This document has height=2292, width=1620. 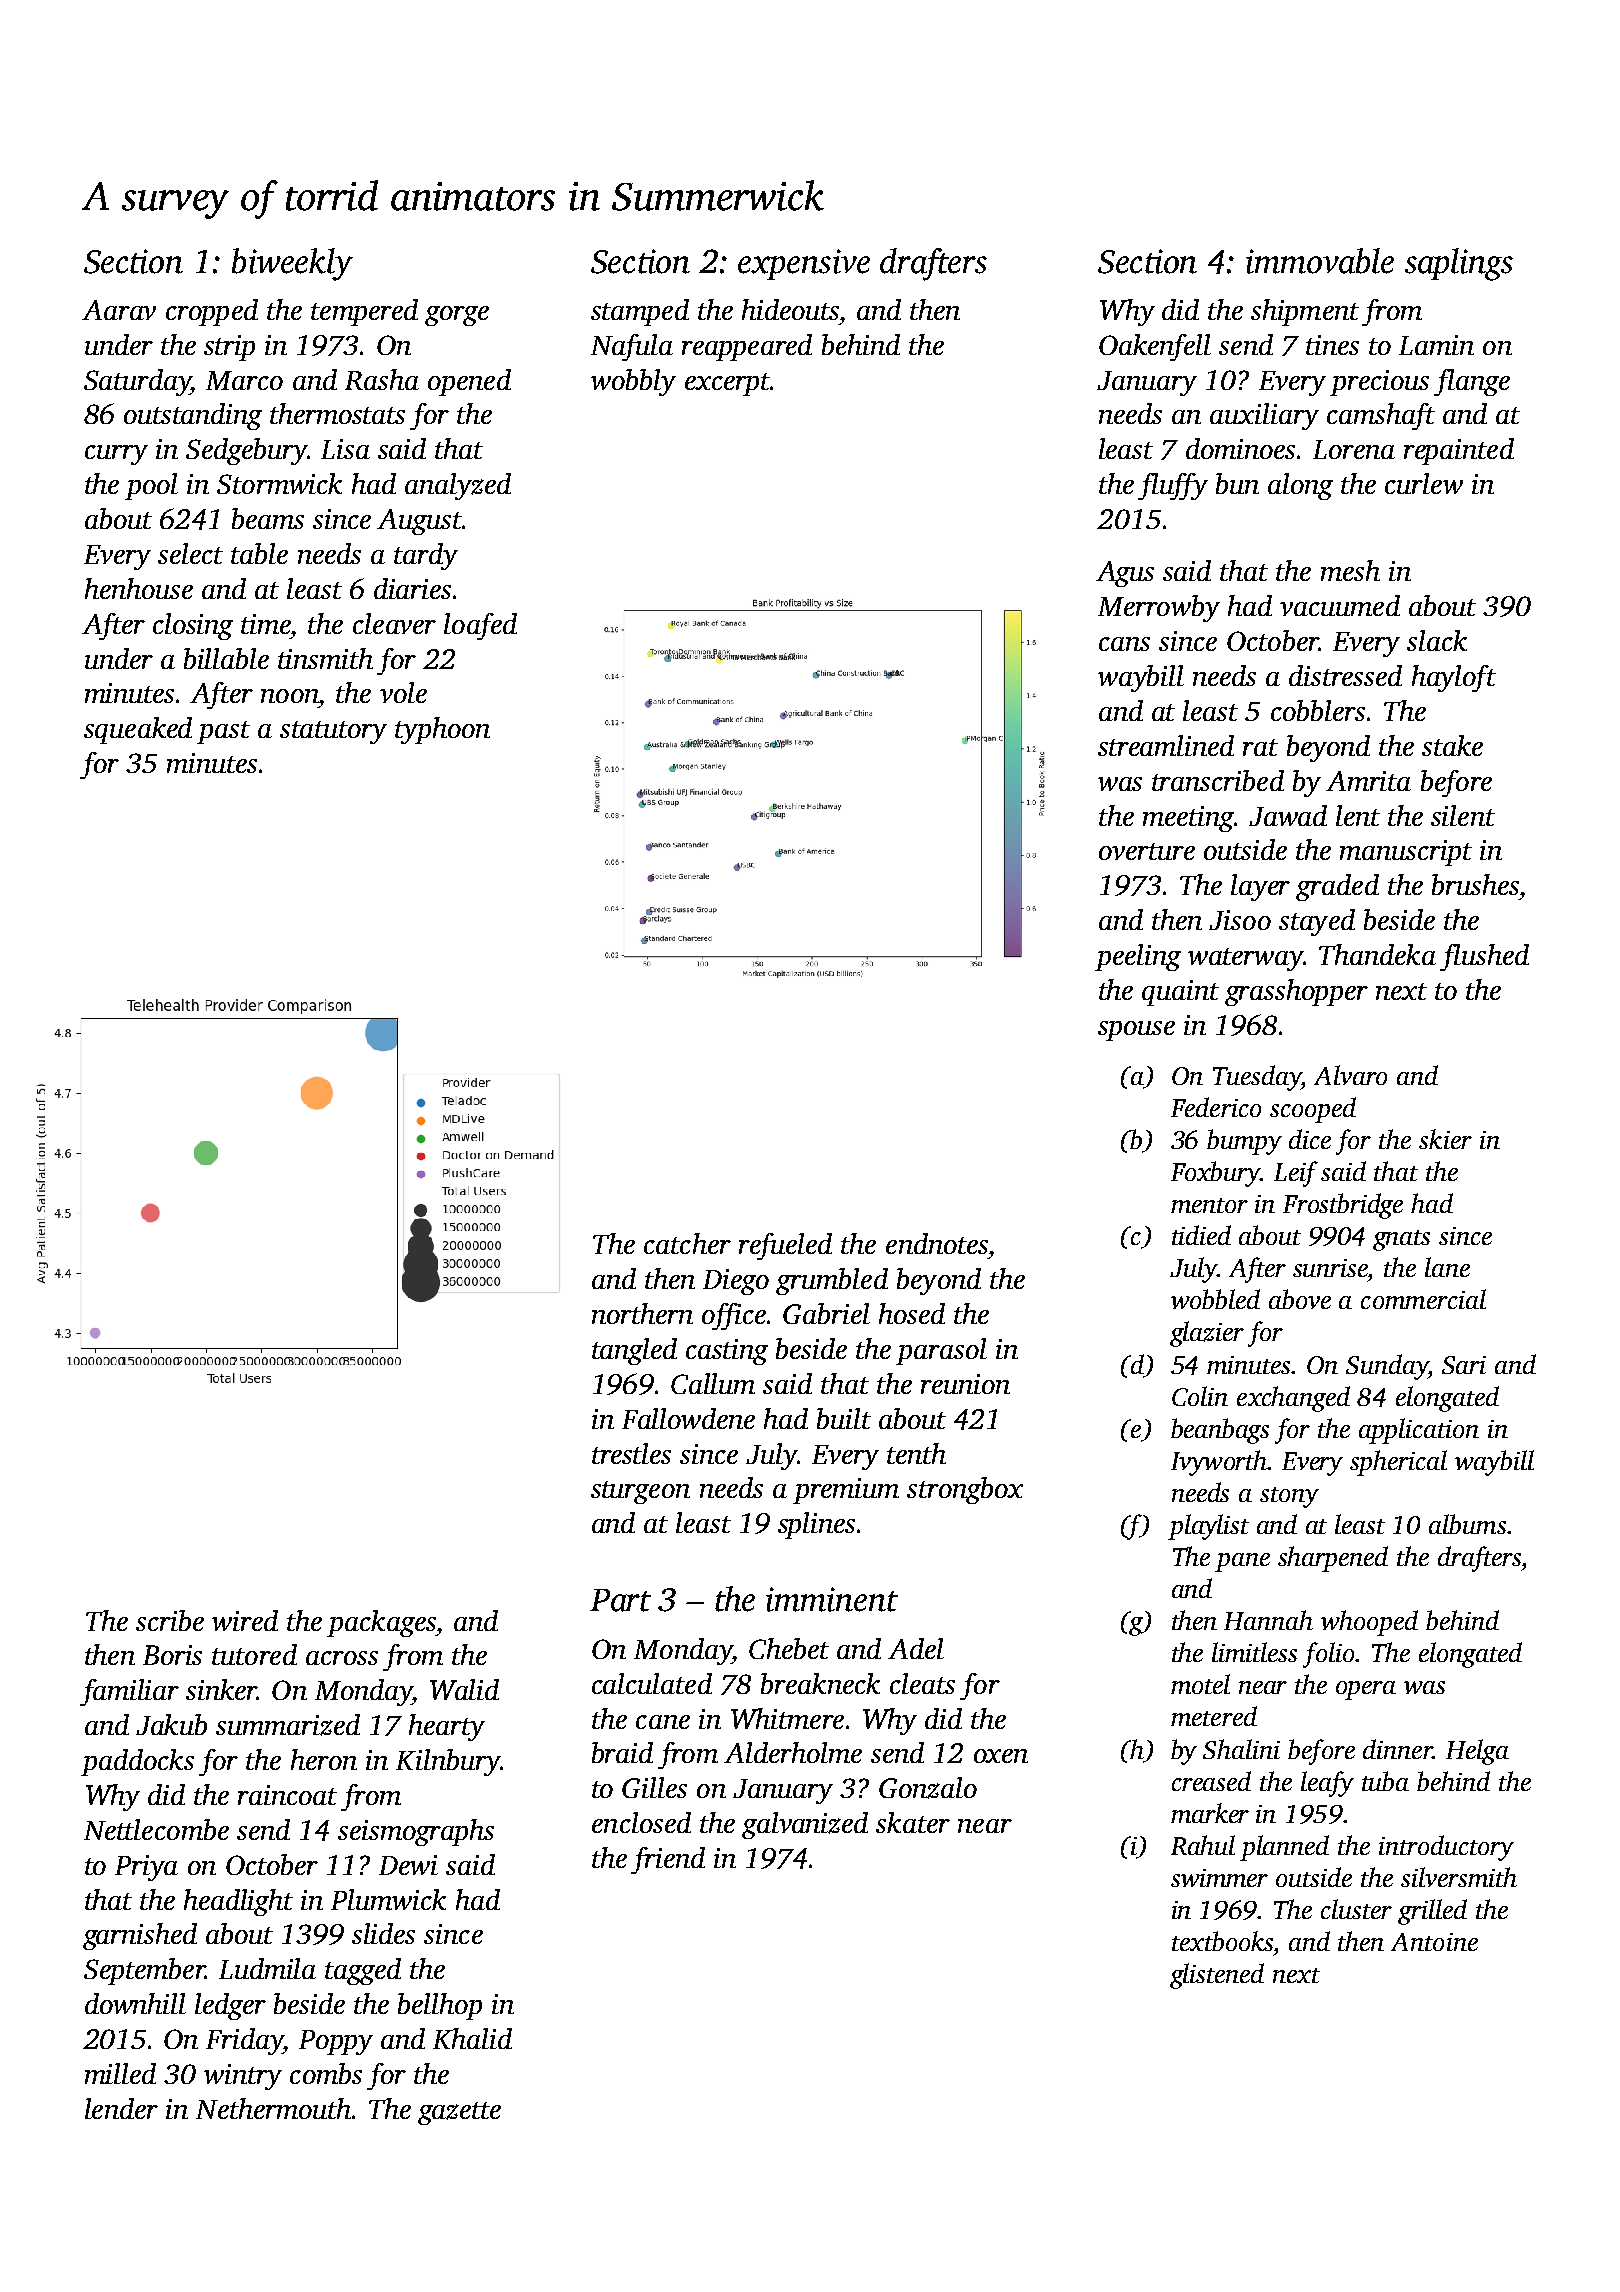 What do you see at coordinates (1445, 1139) in the document?
I see `skier` at bounding box center [1445, 1139].
